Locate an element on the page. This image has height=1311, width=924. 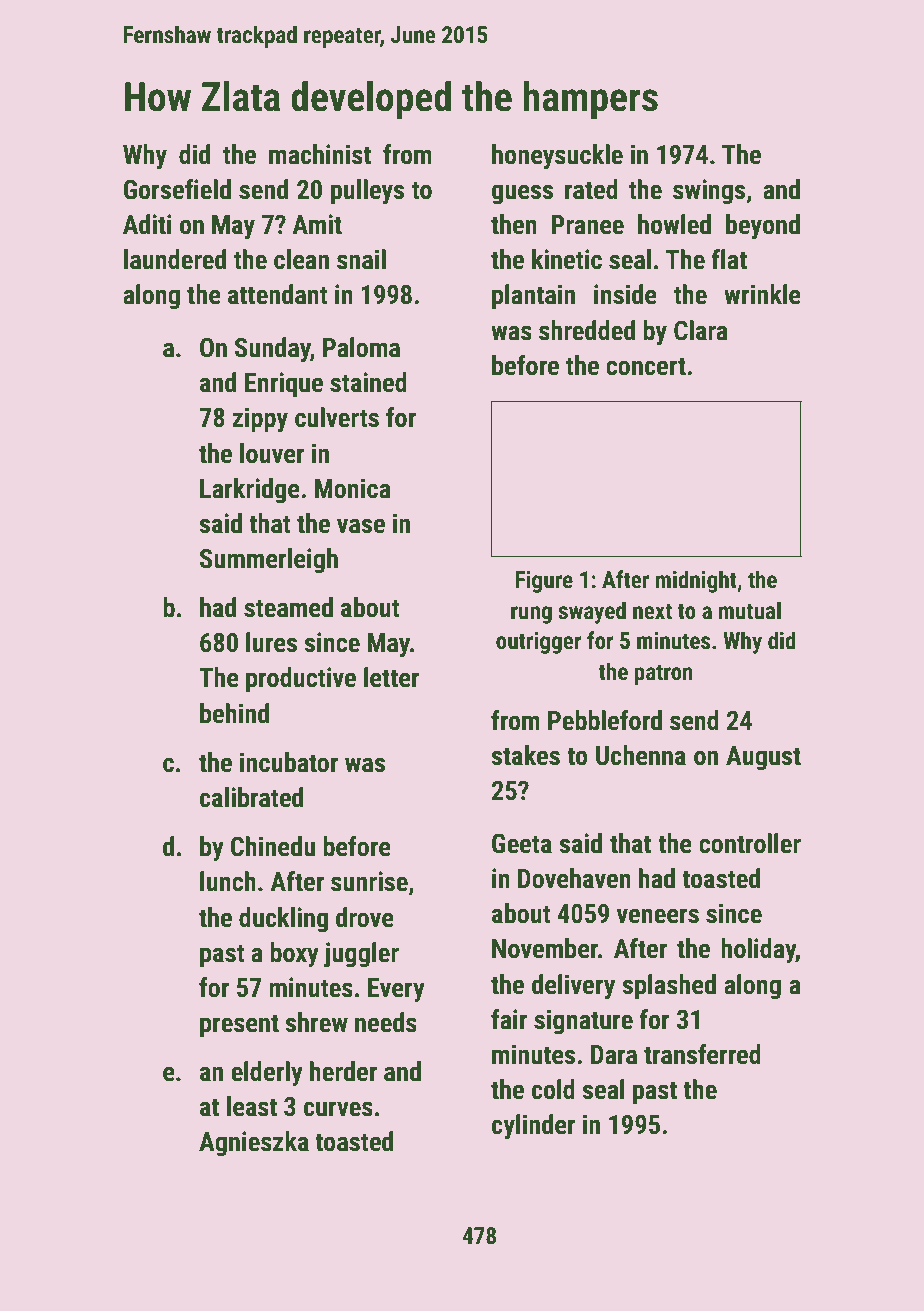
lures is located at coordinates (271, 642).
